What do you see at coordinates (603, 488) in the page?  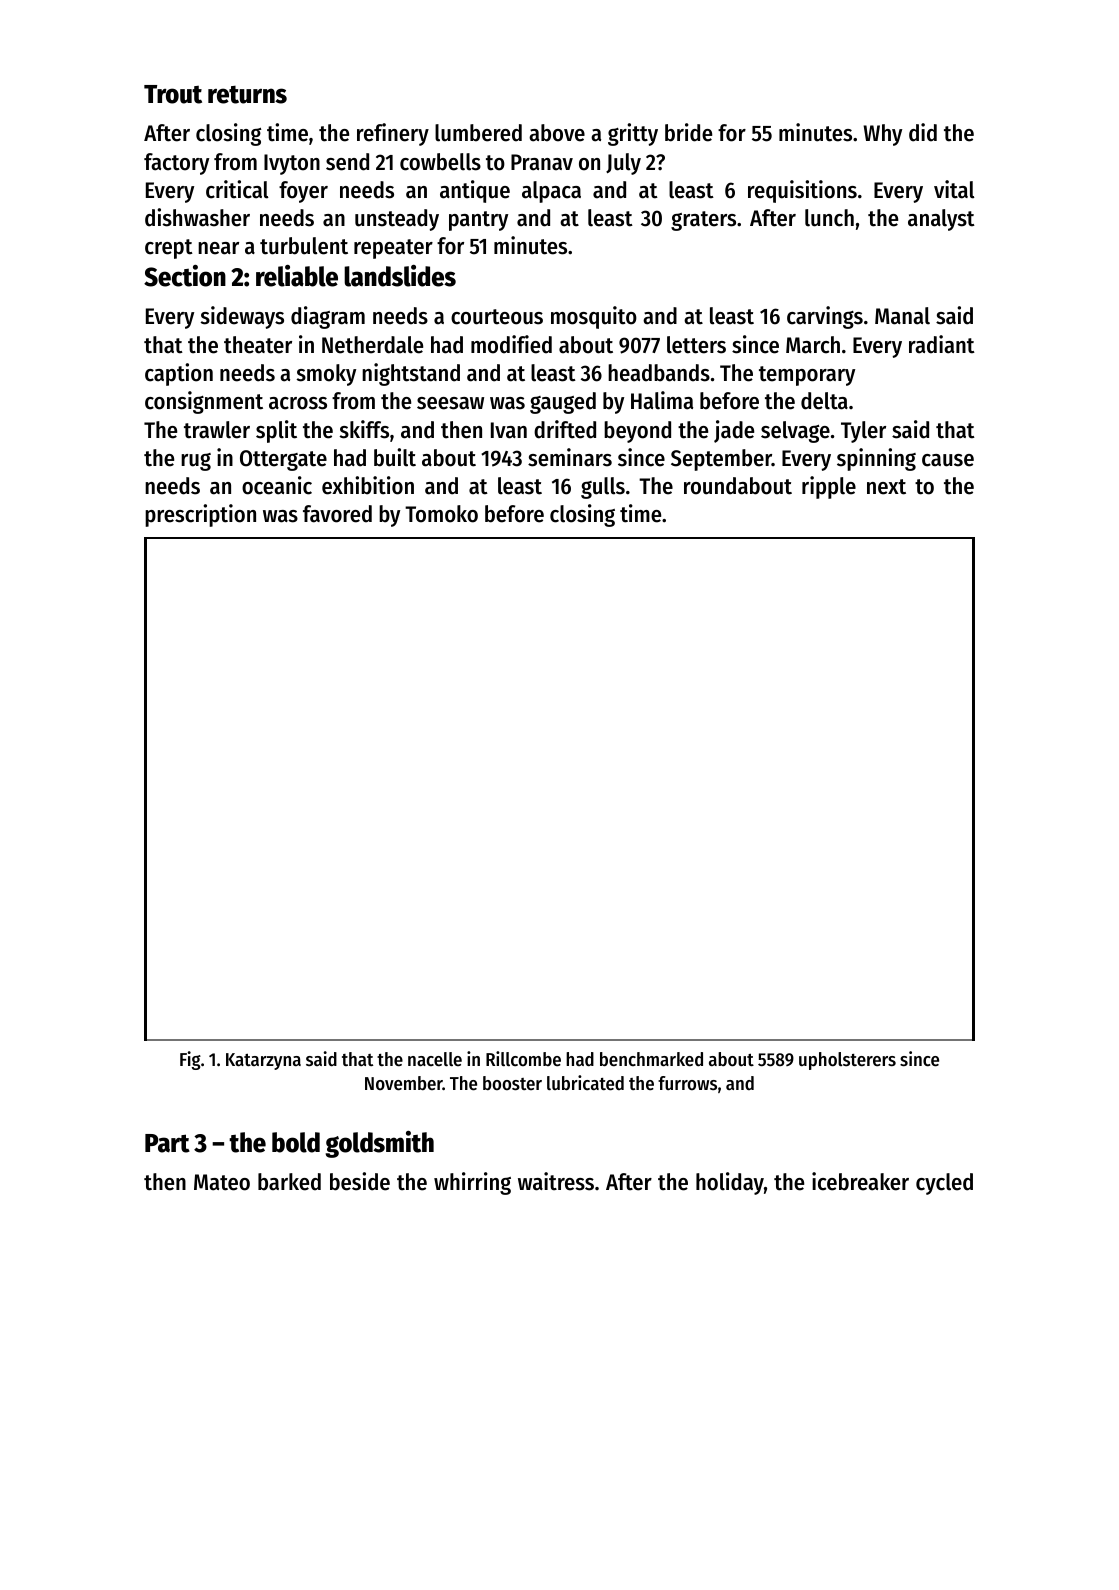 I see `gulls` at bounding box center [603, 488].
